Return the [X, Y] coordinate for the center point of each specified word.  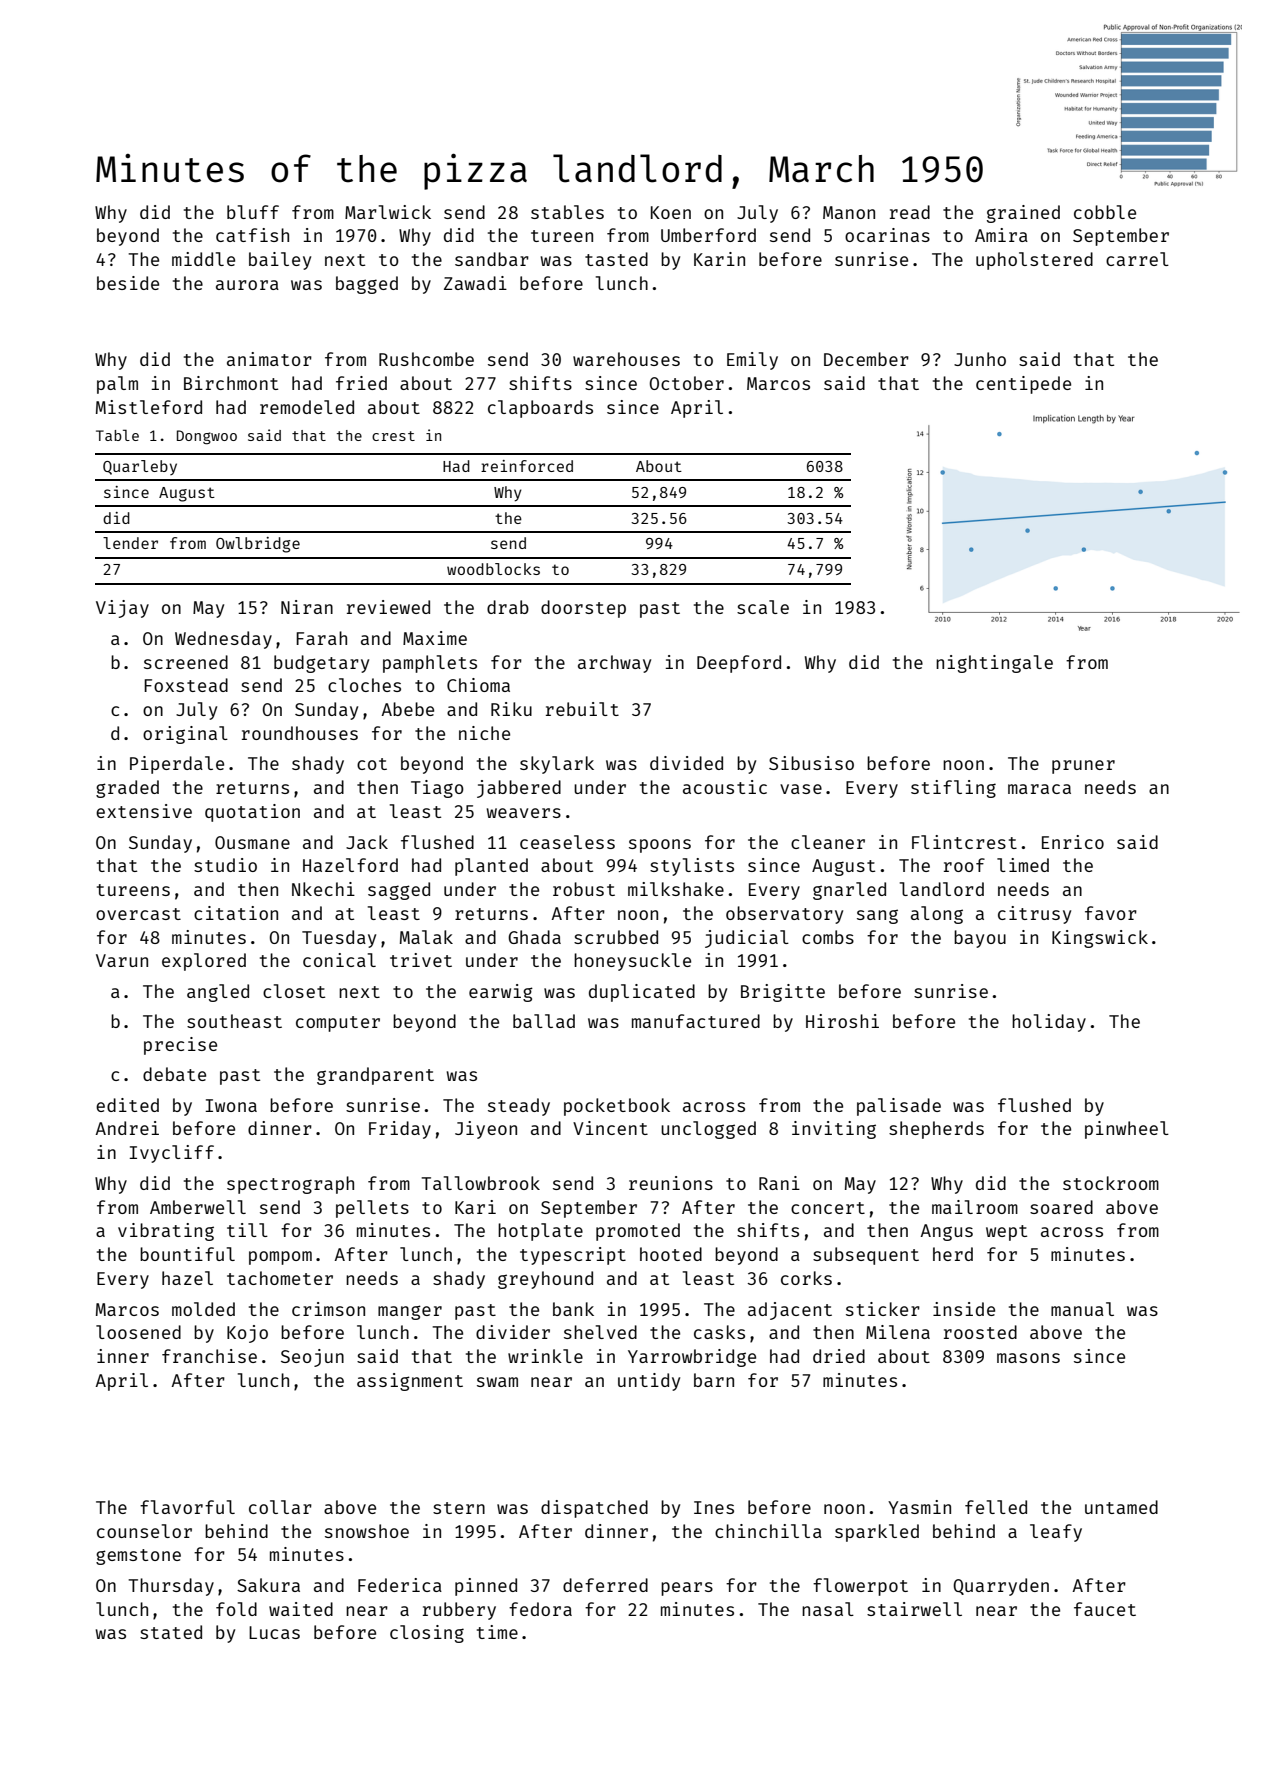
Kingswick [1100, 939]
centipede [1023, 385]
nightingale [994, 664]
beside [128, 283]
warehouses [626, 359]
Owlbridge [258, 545]
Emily [752, 361]
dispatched [594, 1509]
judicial [747, 939]
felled [996, 1507]
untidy [649, 1382]
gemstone [138, 1557]
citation [236, 913]
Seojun [312, 1358]
